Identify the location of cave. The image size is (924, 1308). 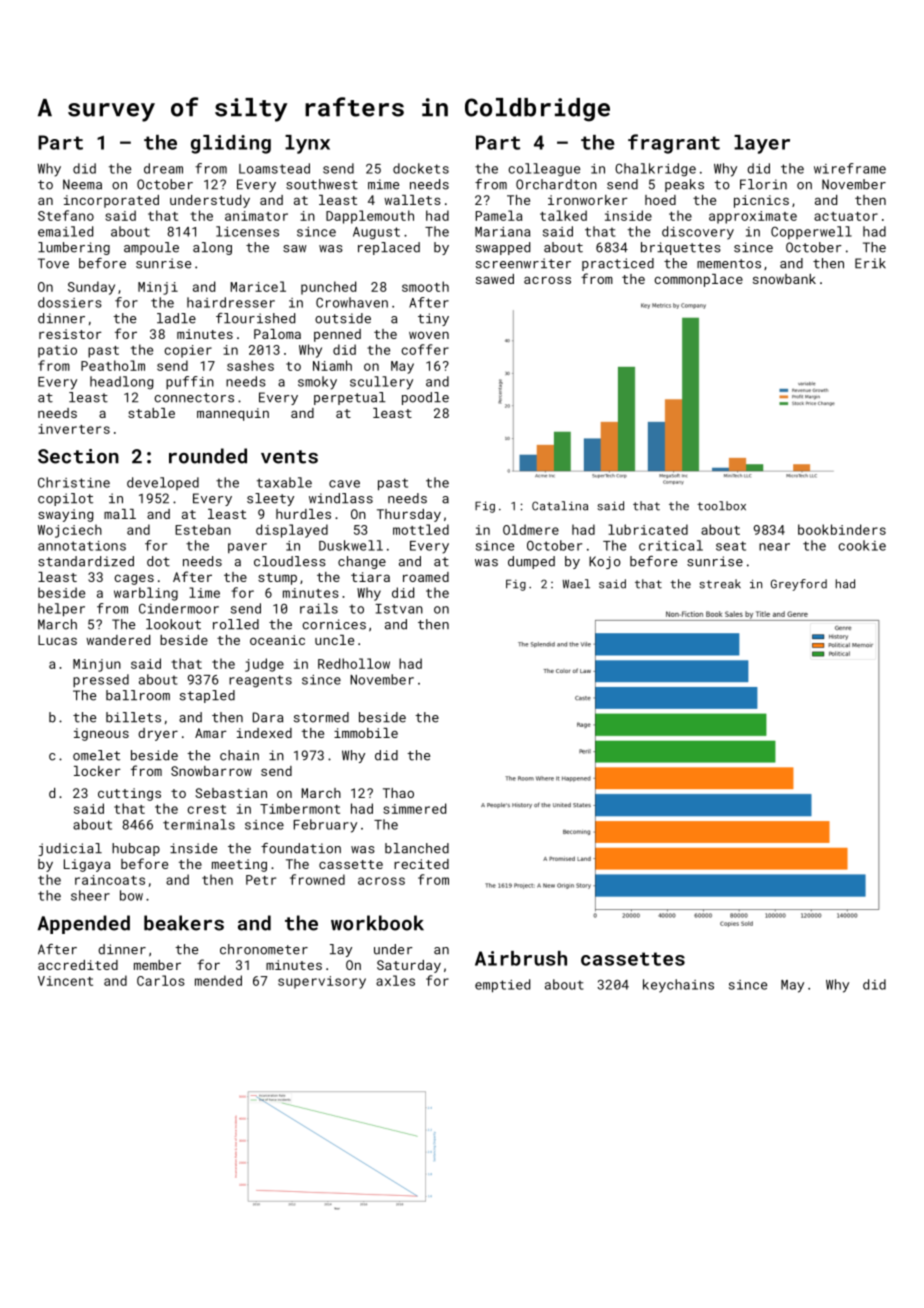
(344, 484).
